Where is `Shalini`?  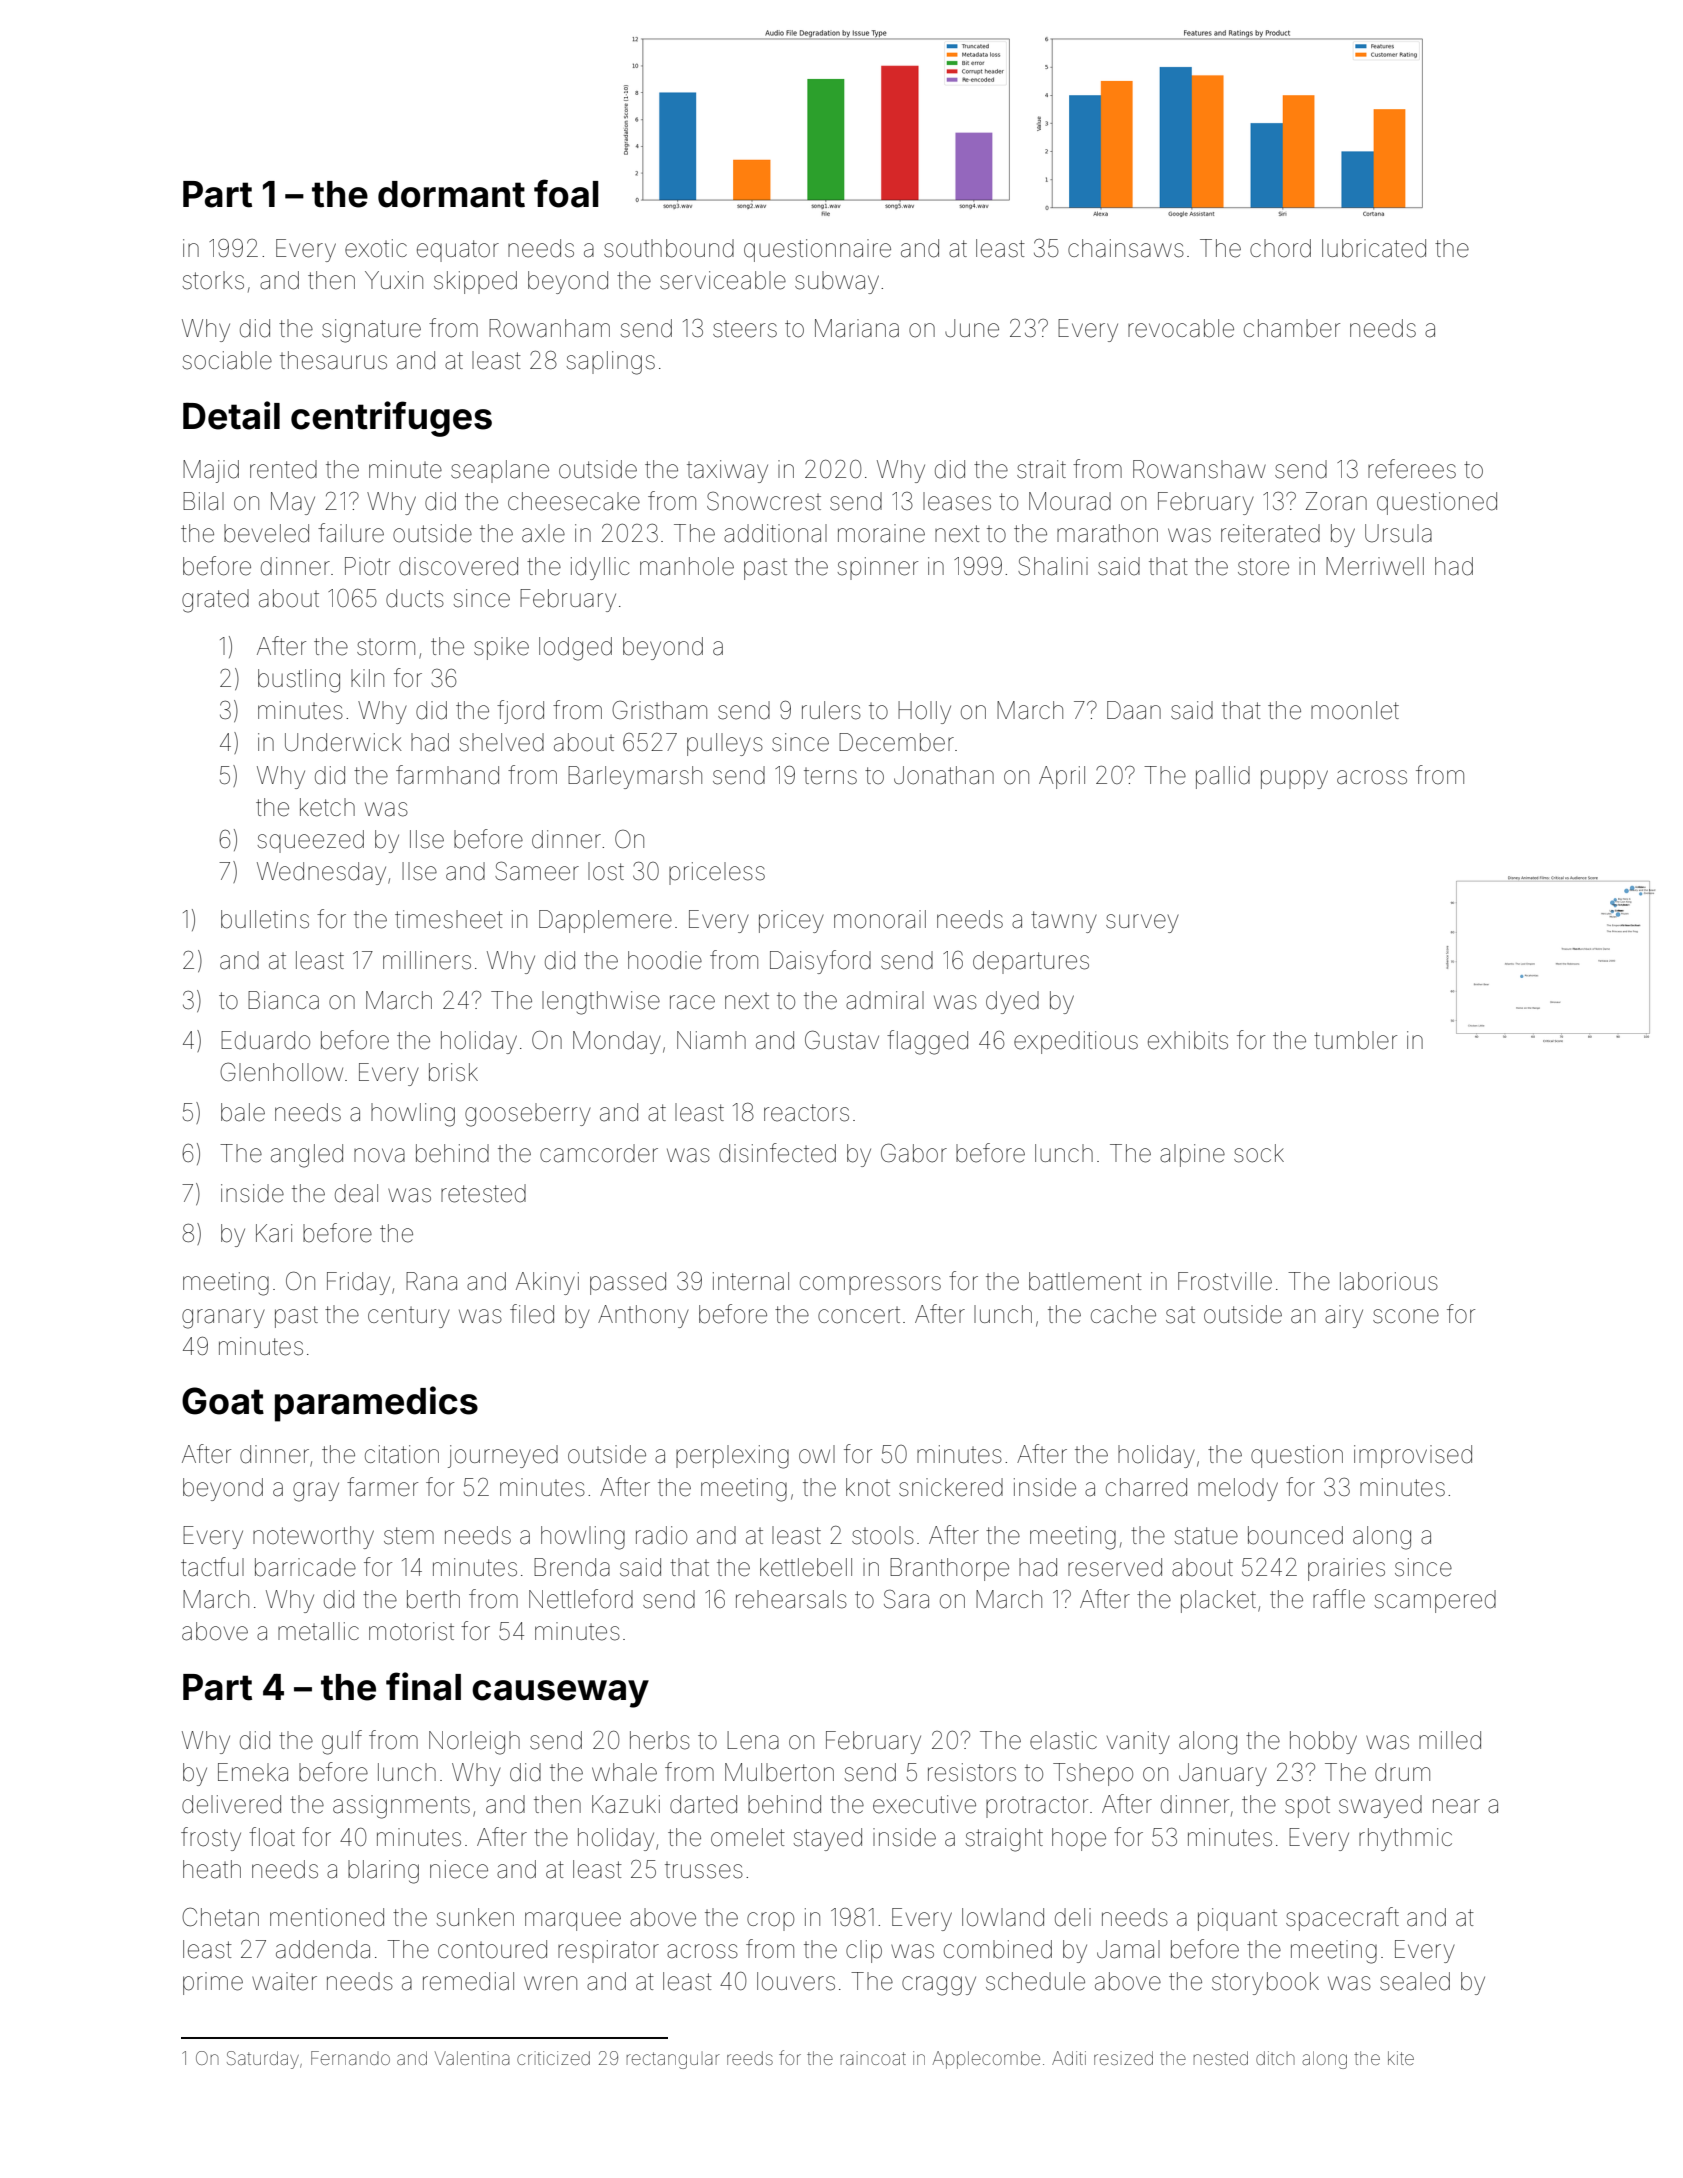 Shalini is located at coordinates (1053, 566).
